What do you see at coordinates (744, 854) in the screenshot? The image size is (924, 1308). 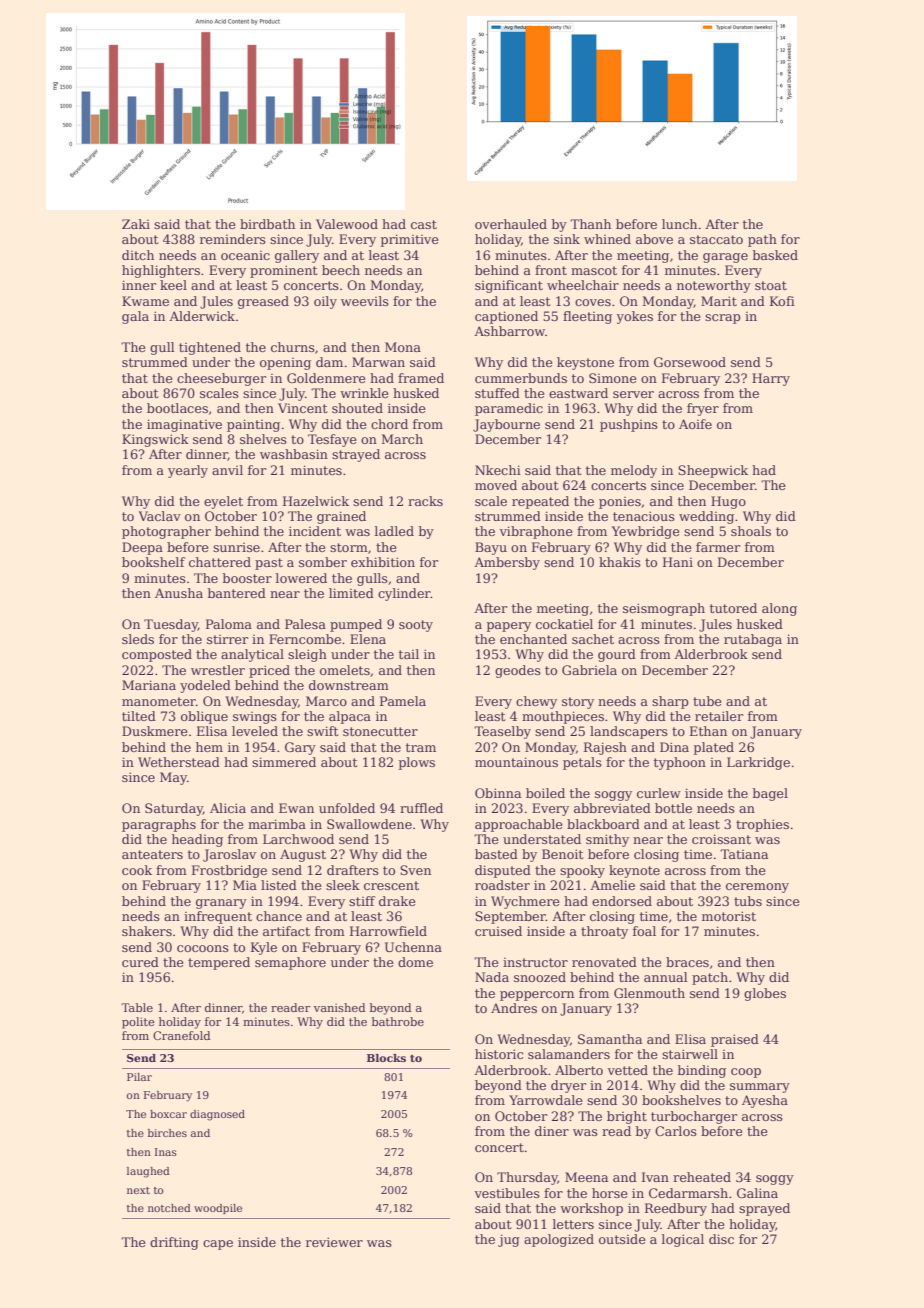 I see `Tatiana` at bounding box center [744, 854].
